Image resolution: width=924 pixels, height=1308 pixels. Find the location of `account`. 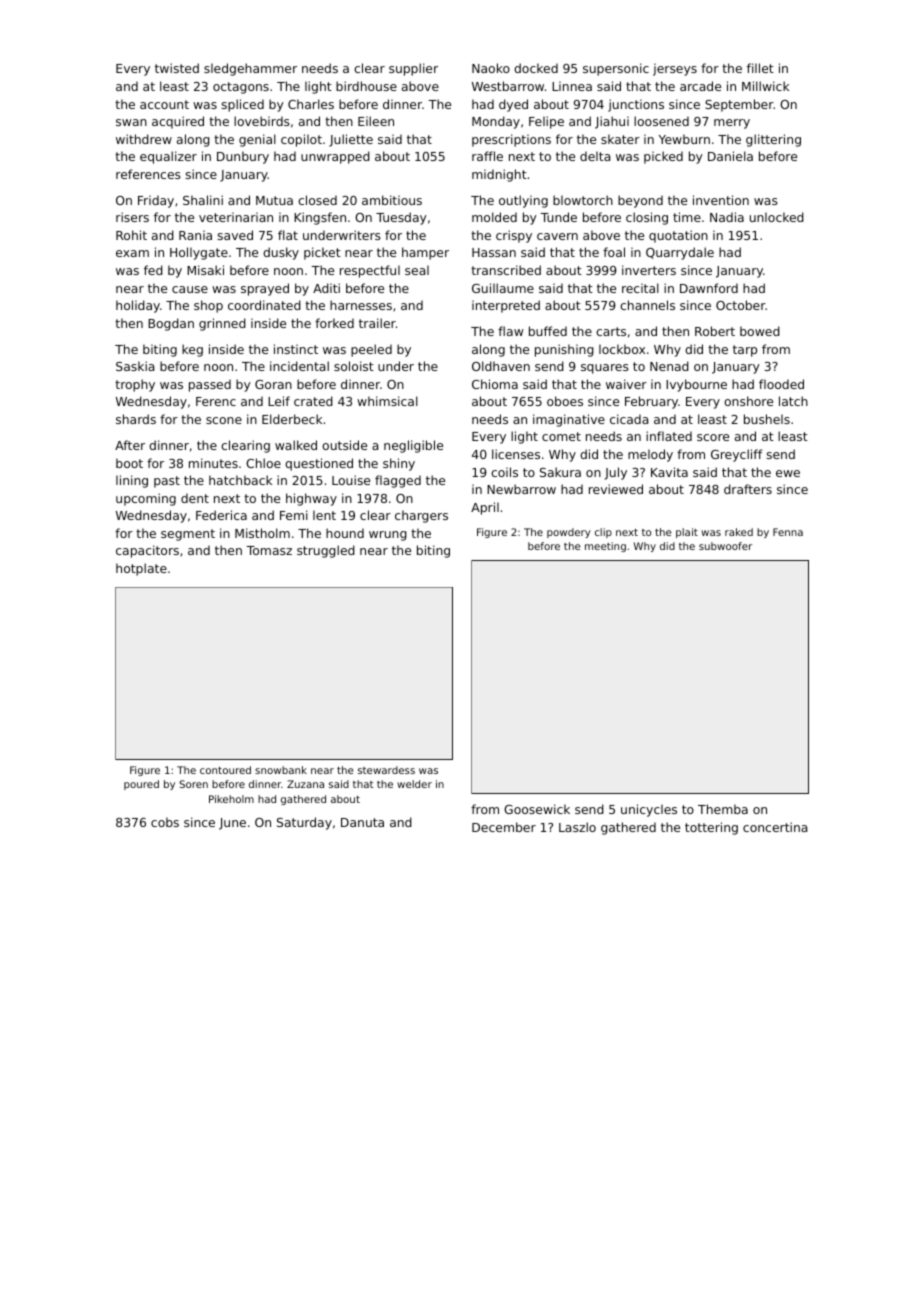

account is located at coordinates (164, 104).
